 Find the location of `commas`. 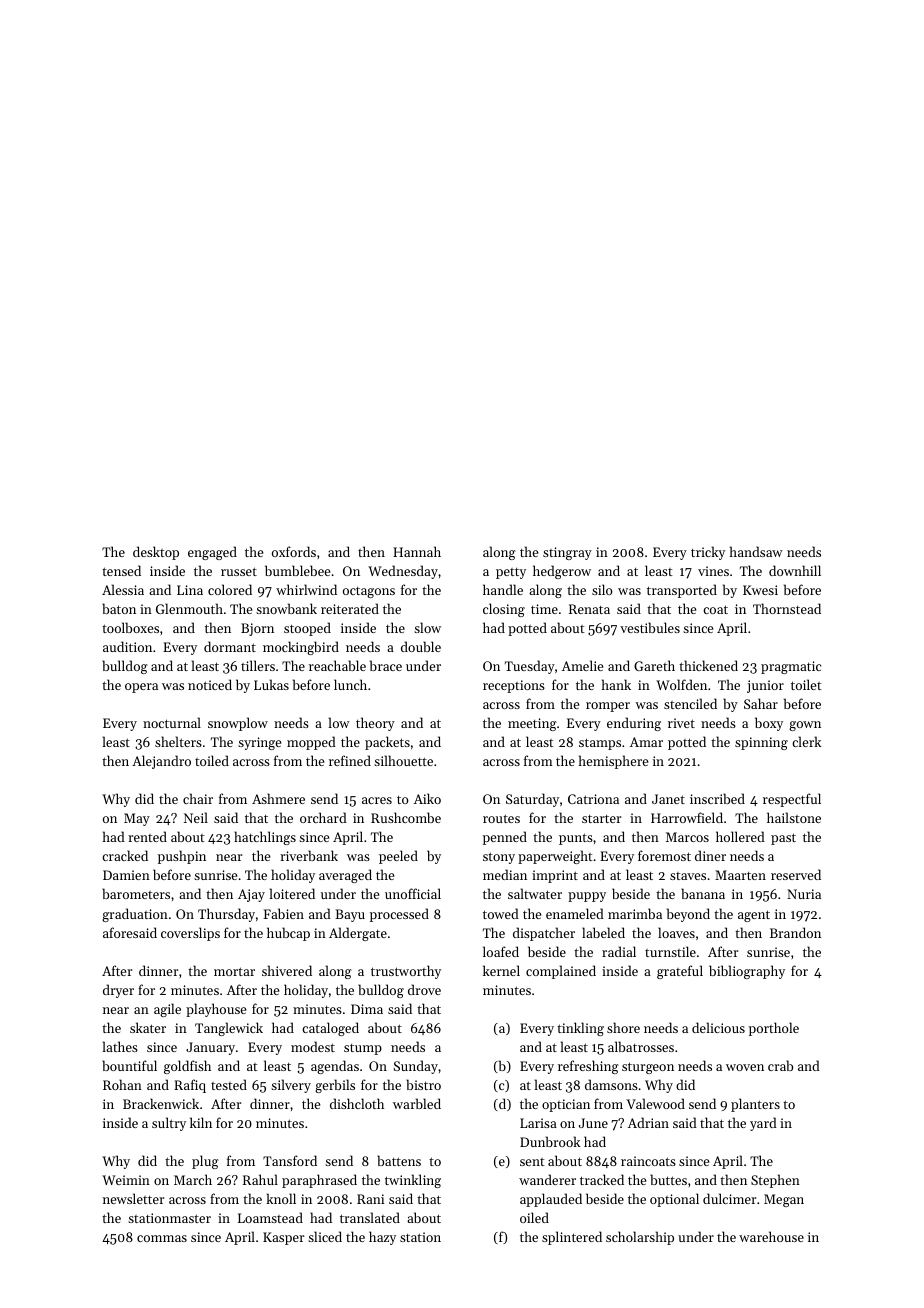

commas is located at coordinates (162, 1238).
